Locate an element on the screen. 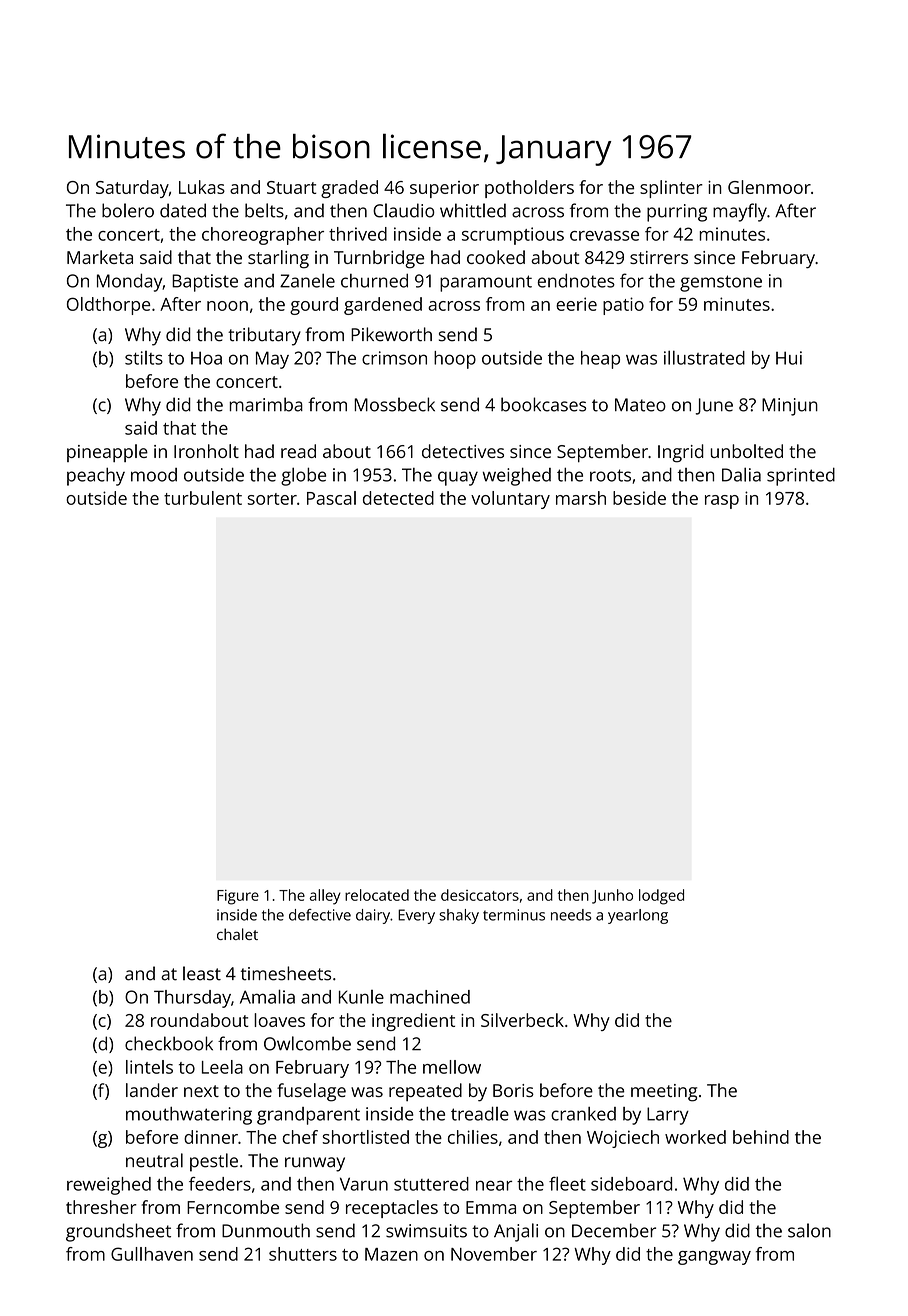 Image resolution: width=908 pixels, height=1316 pixels. fleet is located at coordinates (567, 1183).
